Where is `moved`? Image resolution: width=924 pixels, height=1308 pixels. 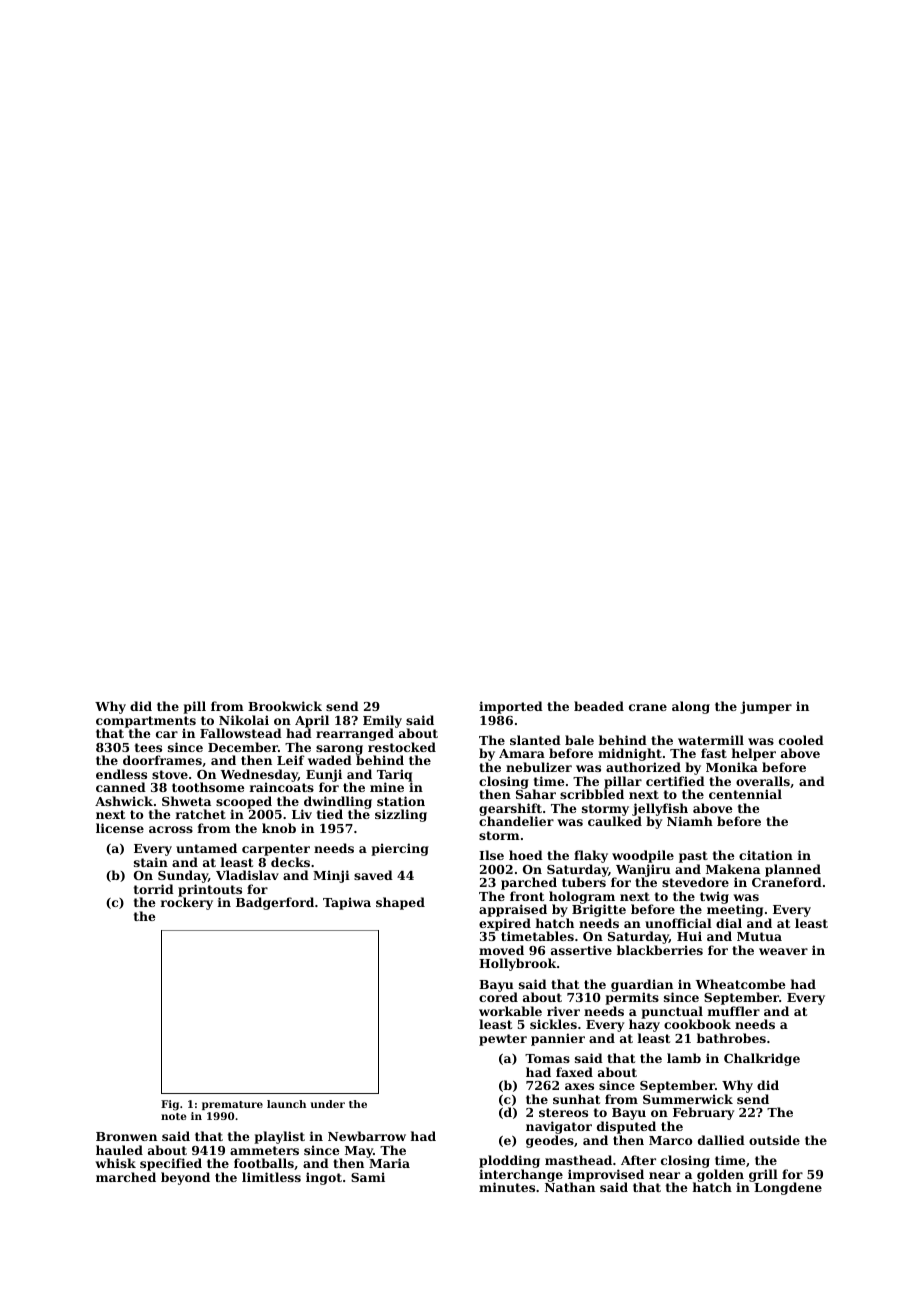
moved is located at coordinates (501, 950).
